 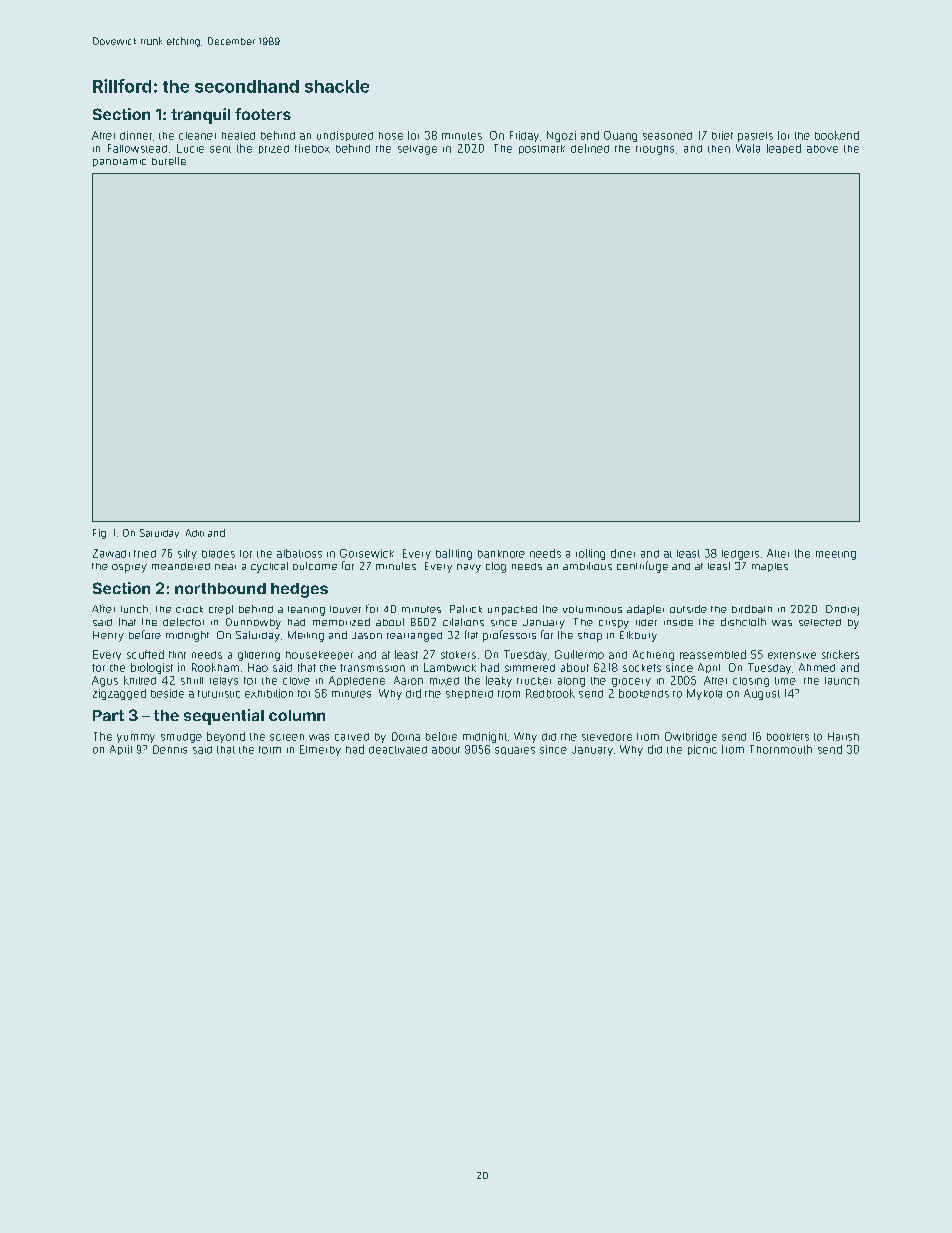 What do you see at coordinates (822, 149) in the screenshot?
I see `above` at bounding box center [822, 149].
